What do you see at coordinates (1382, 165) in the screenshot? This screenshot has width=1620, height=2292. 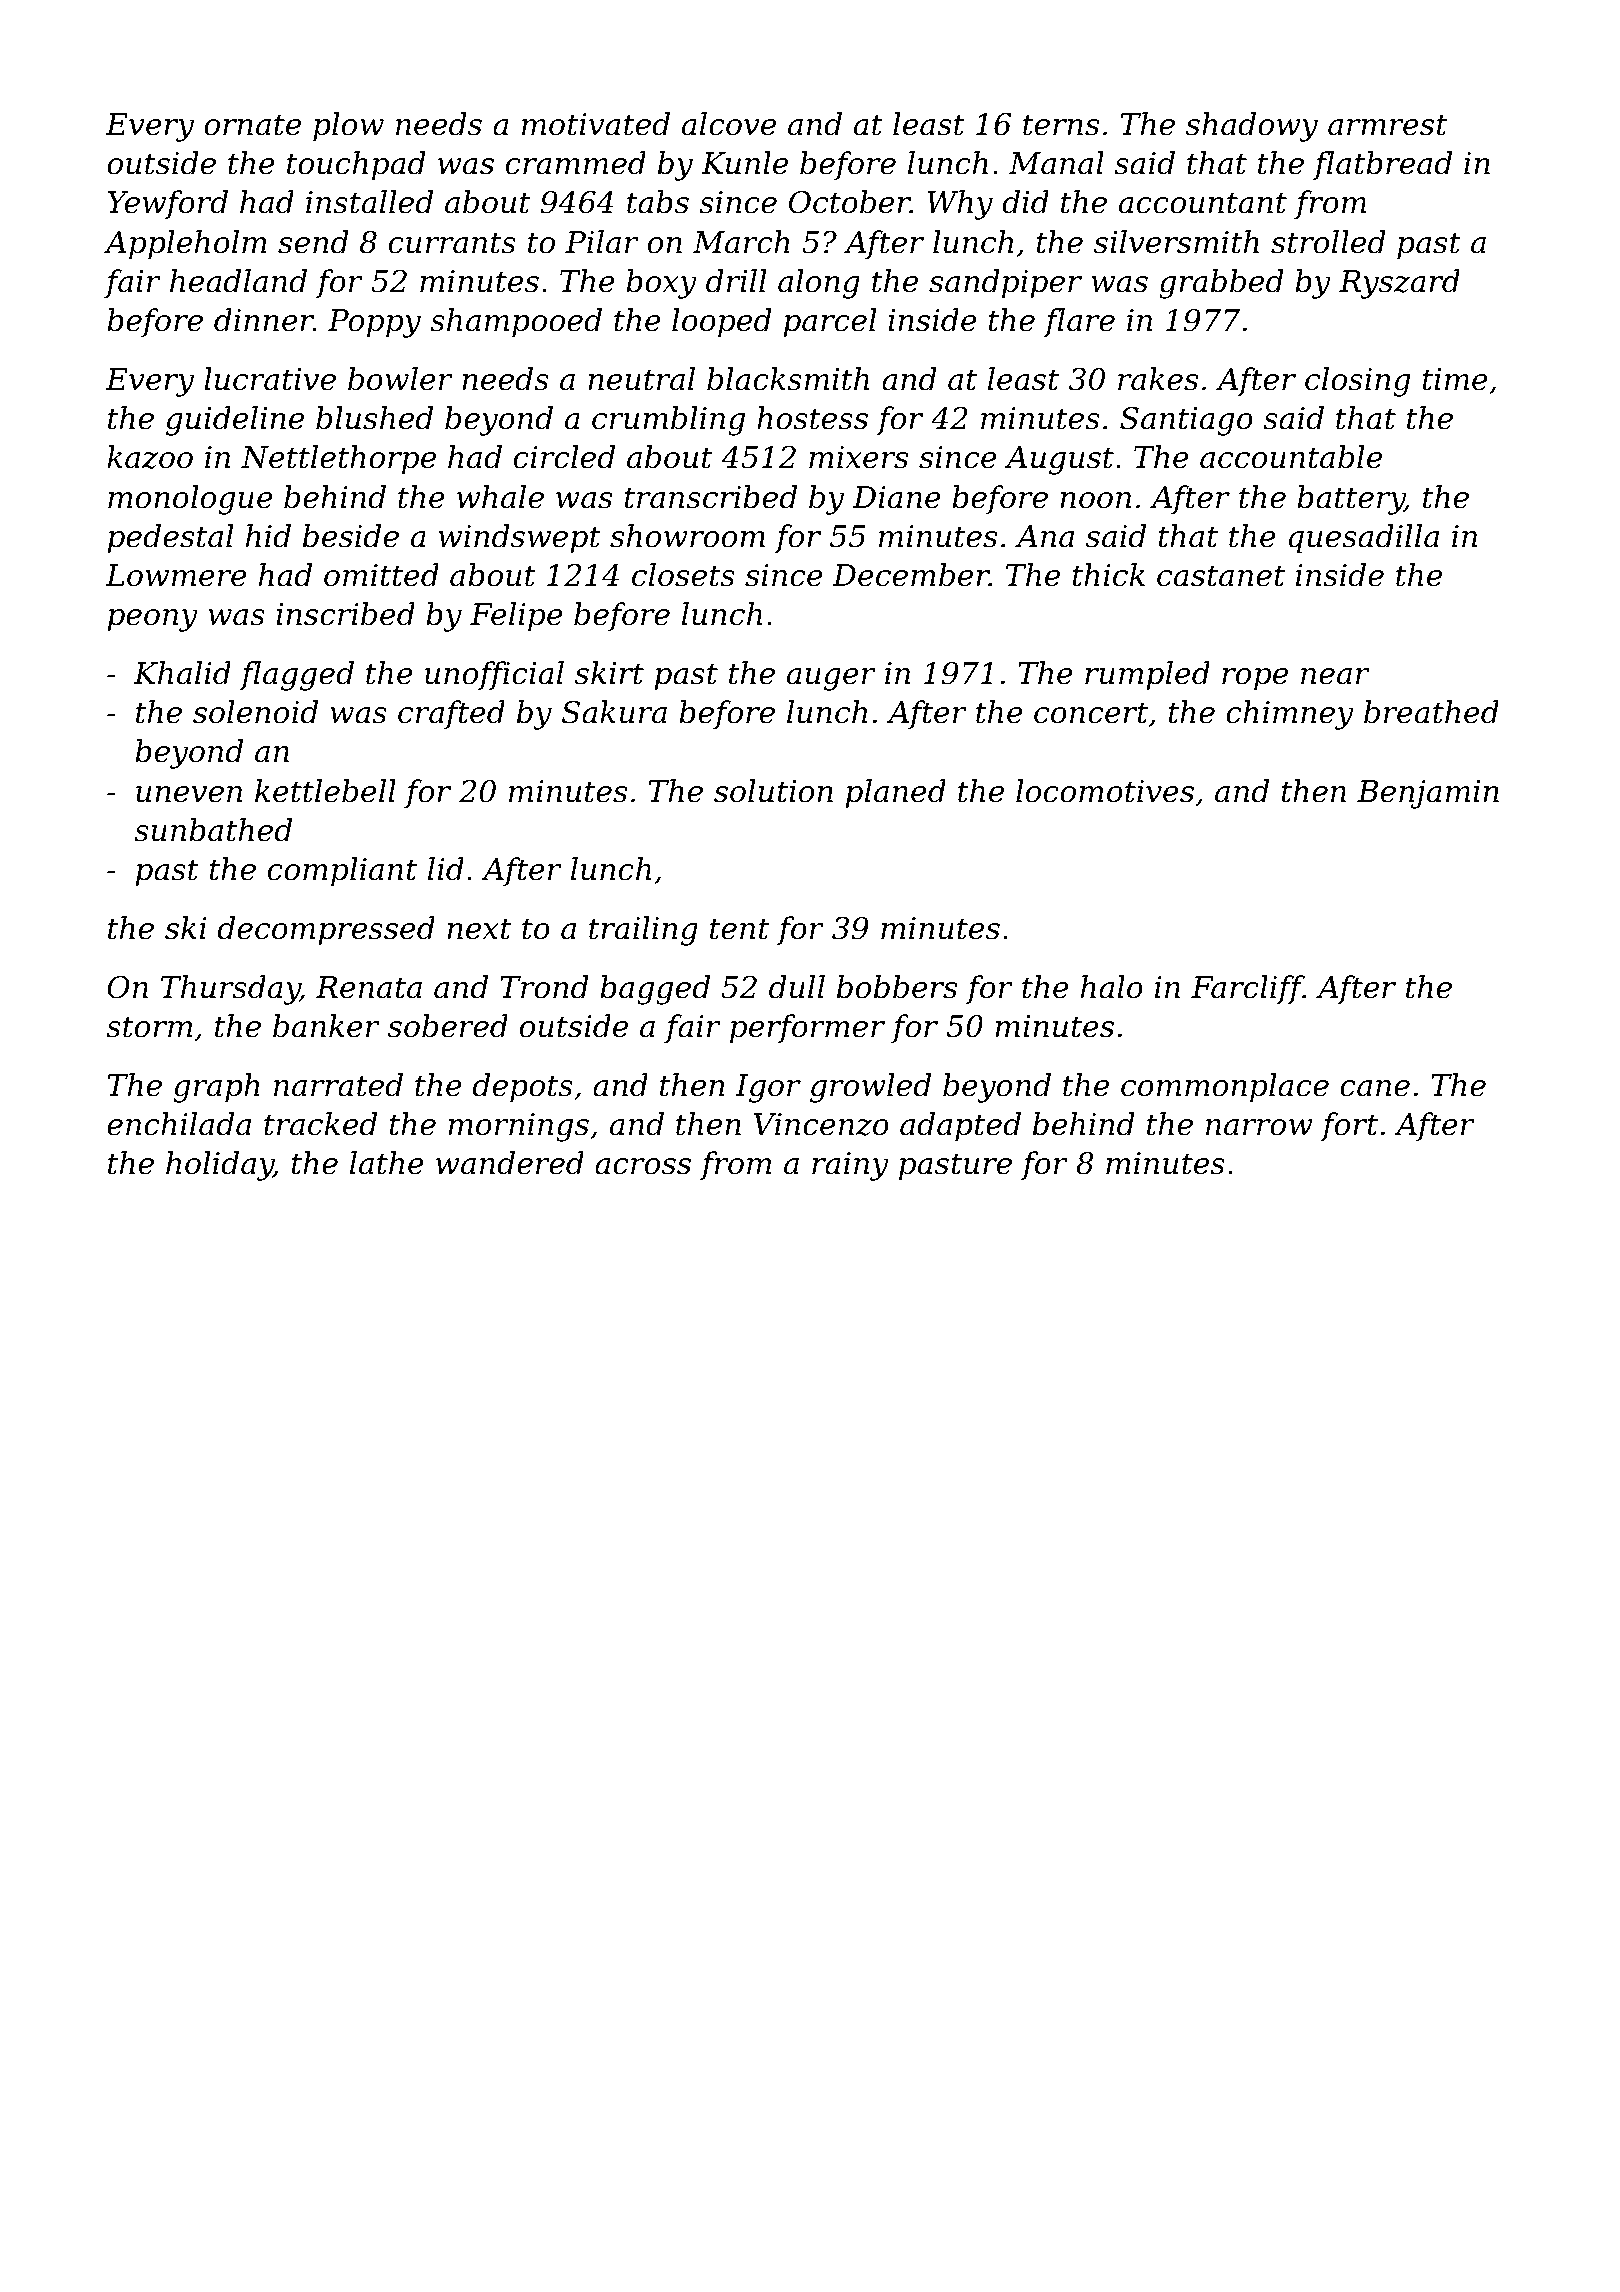 I see `flatbread` at bounding box center [1382, 165].
